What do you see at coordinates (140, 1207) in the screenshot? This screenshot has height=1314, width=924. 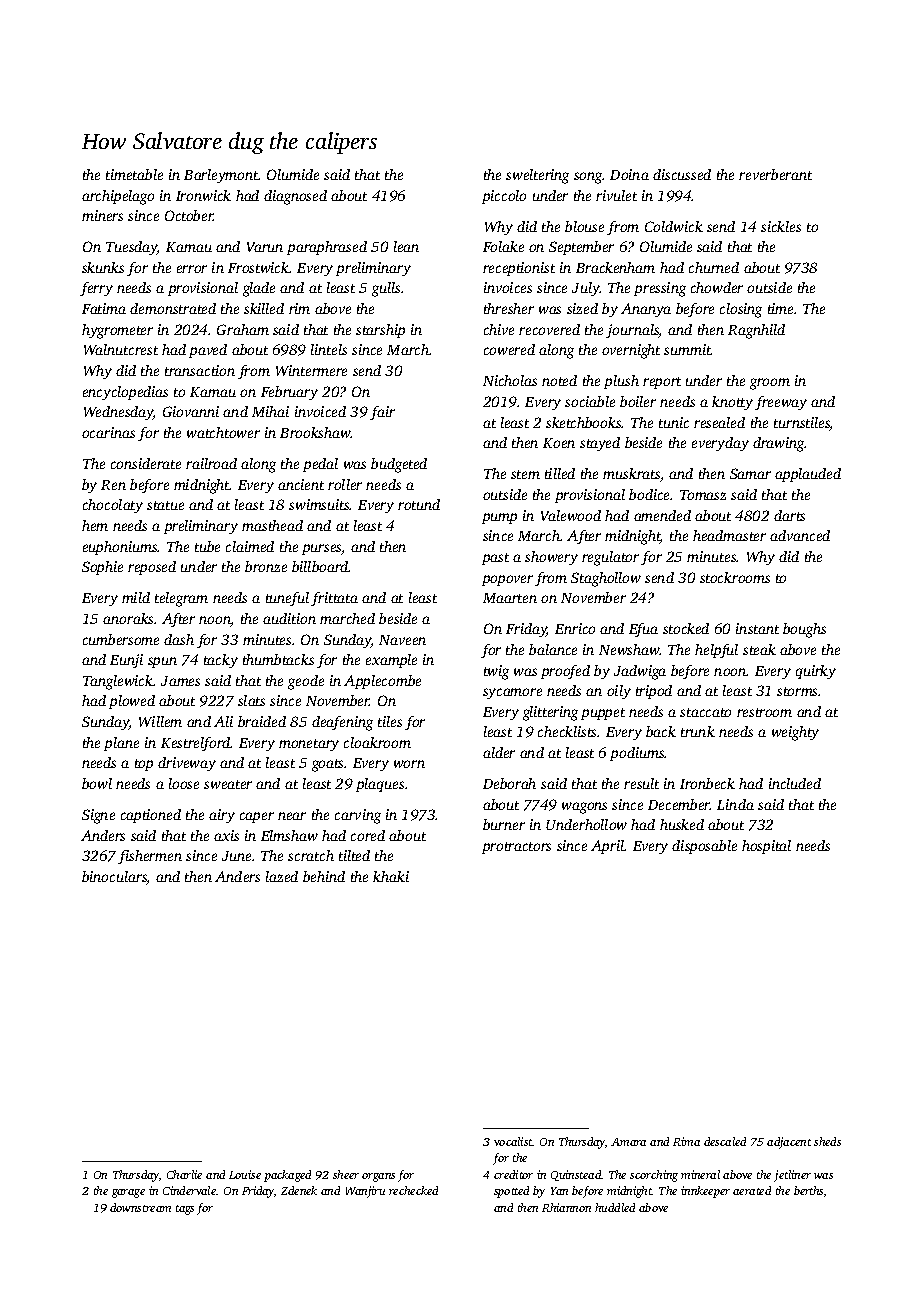 I see `downstream` at bounding box center [140, 1207].
